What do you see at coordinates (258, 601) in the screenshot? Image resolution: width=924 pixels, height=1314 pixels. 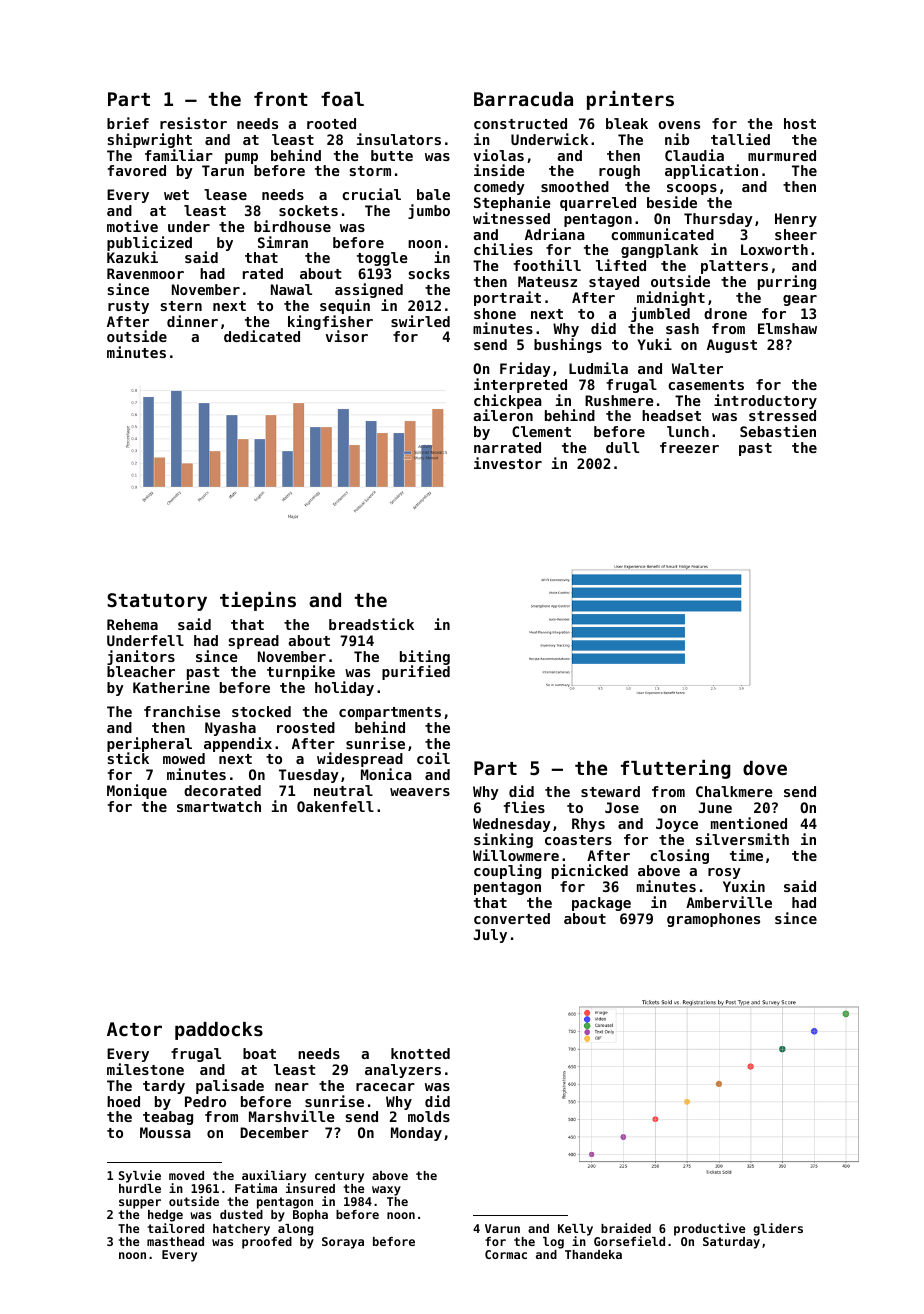 I see `tiepins` at bounding box center [258, 601].
